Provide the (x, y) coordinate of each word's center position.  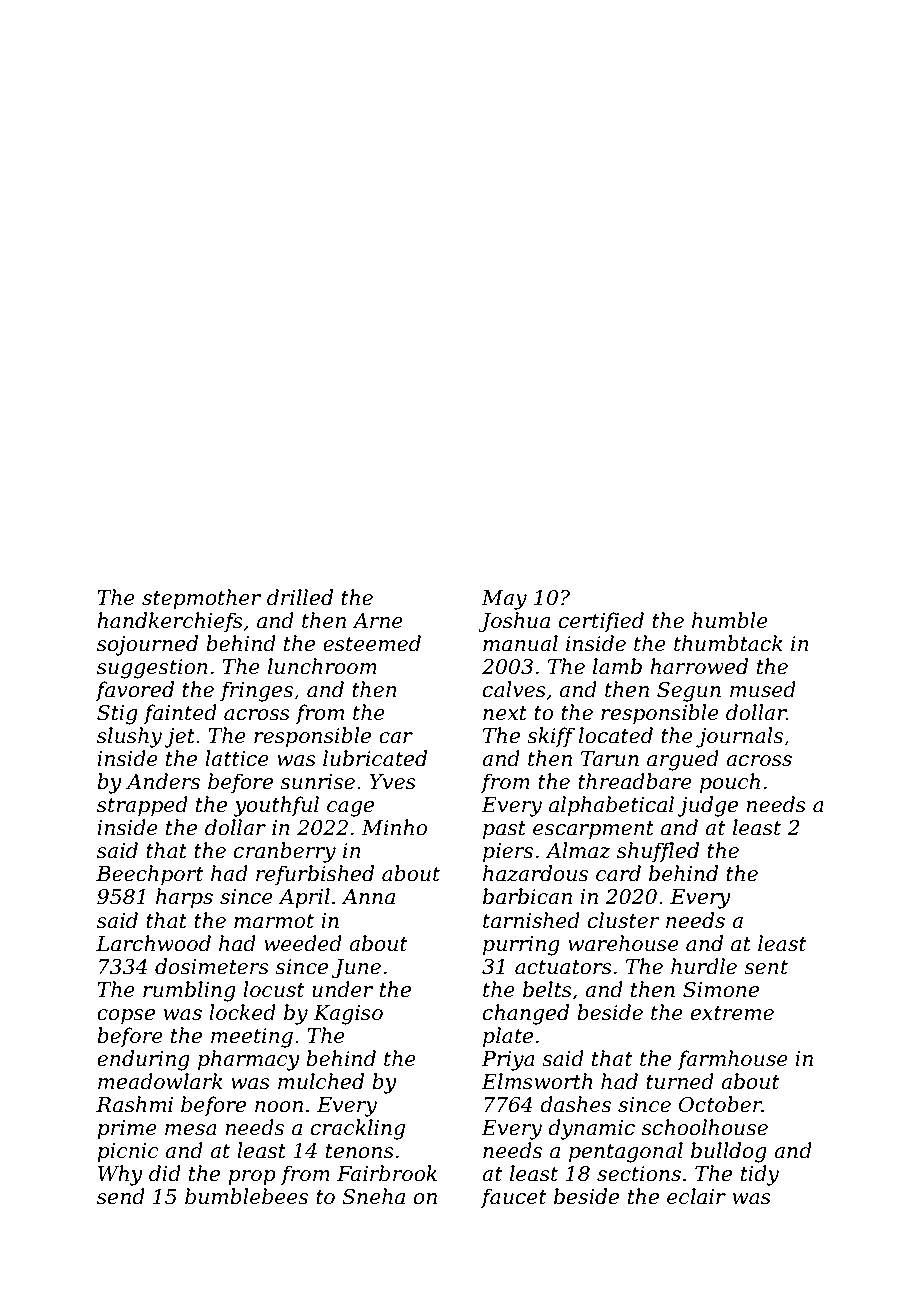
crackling (358, 1129)
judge (707, 806)
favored (134, 691)
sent (766, 967)
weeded (303, 943)
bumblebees (246, 1196)
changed (526, 1014)
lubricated (375, 758)
